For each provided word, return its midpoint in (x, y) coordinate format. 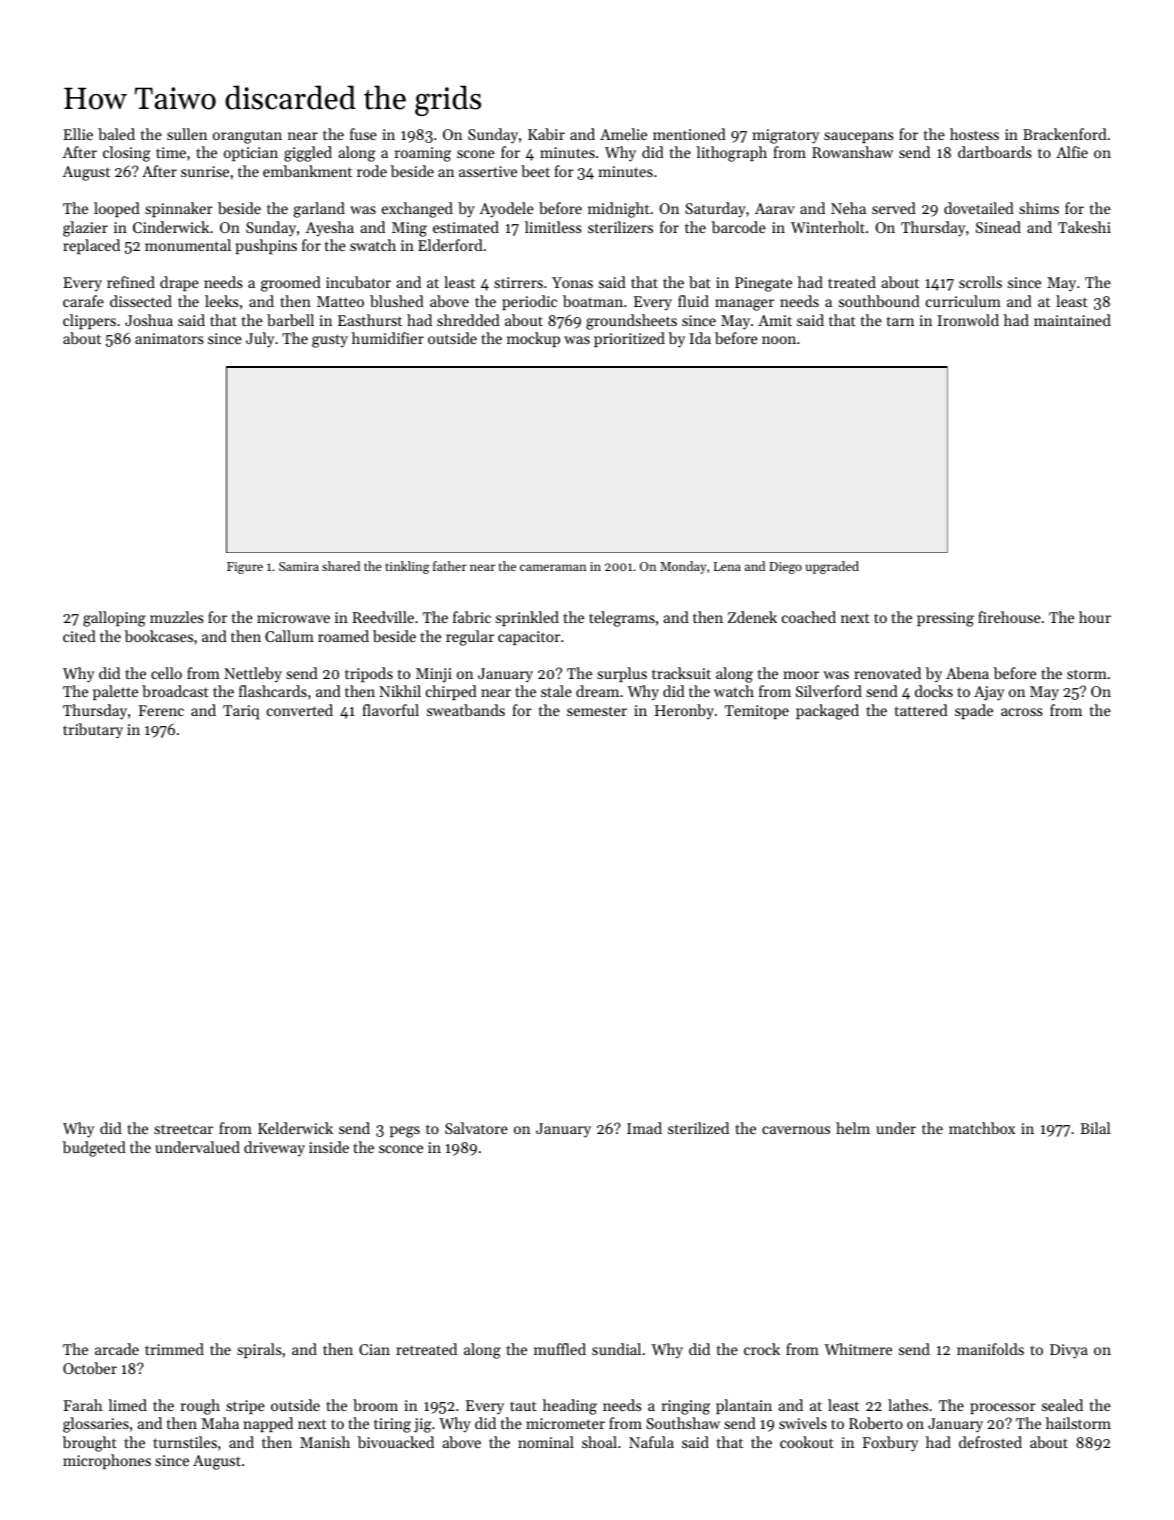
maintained (1072, 320)
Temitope (757, 712)
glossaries (96, 1425)
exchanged (417, 210)
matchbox (982, 1128)
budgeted (94, 1149)
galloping (114, 619)
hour (1095, 617)
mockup (533, 339)
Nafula (651, 1442)
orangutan (247, 137)
